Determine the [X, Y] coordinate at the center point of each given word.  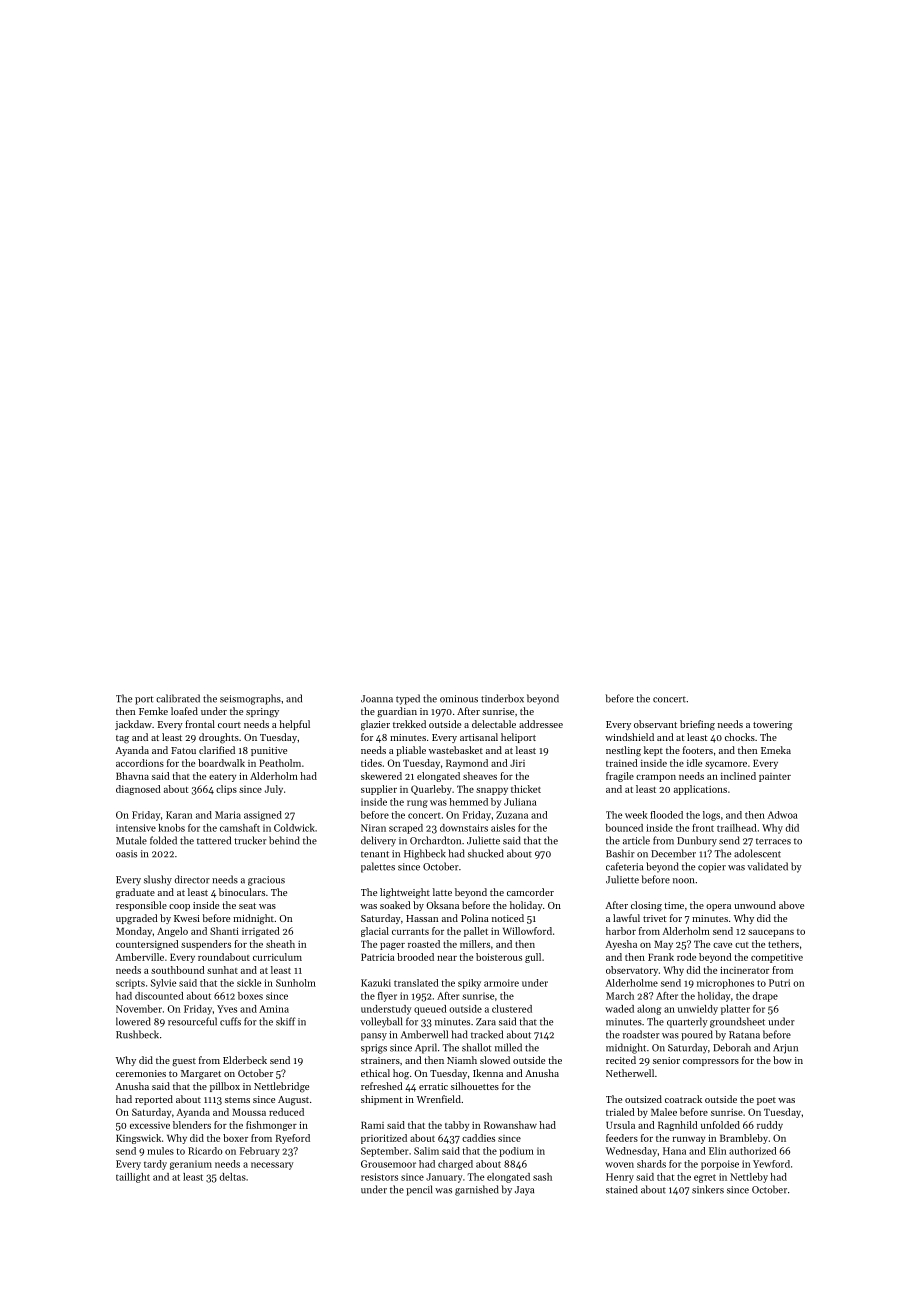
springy [262, 713]
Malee [664, 1112]
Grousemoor [388, 1164]
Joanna [377, 699]
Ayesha [621, 945]
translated [416, 983]
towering [773, 726]
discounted [159, 996]
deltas [233, 1177]
